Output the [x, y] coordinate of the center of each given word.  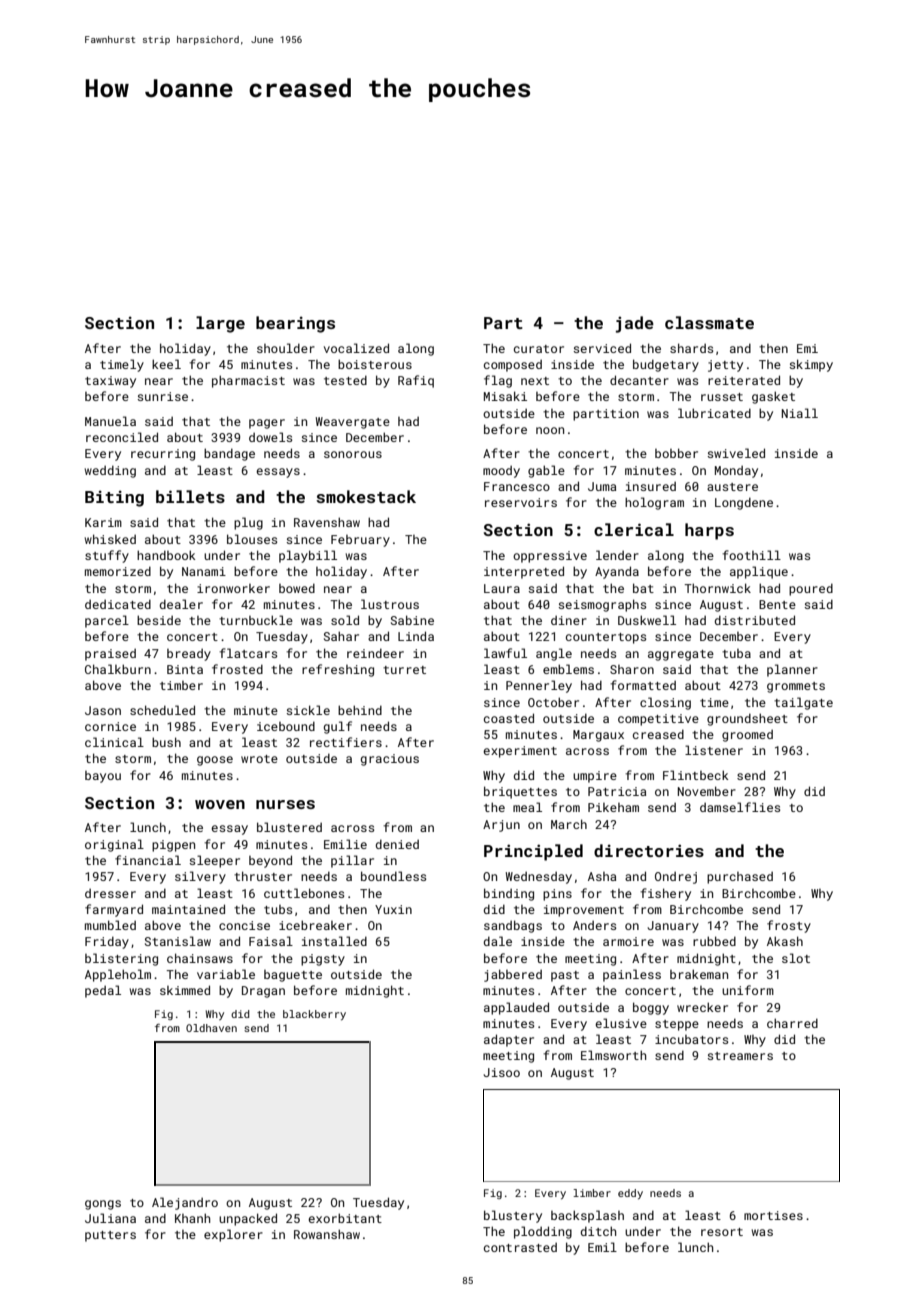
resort [722, 1232]
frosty [789, 926]
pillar [352, 861]
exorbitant [345, 1218]
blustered [289, 827]
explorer [233, 1235]
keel [166, 364]
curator [539, 349]
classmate [709, 322]
